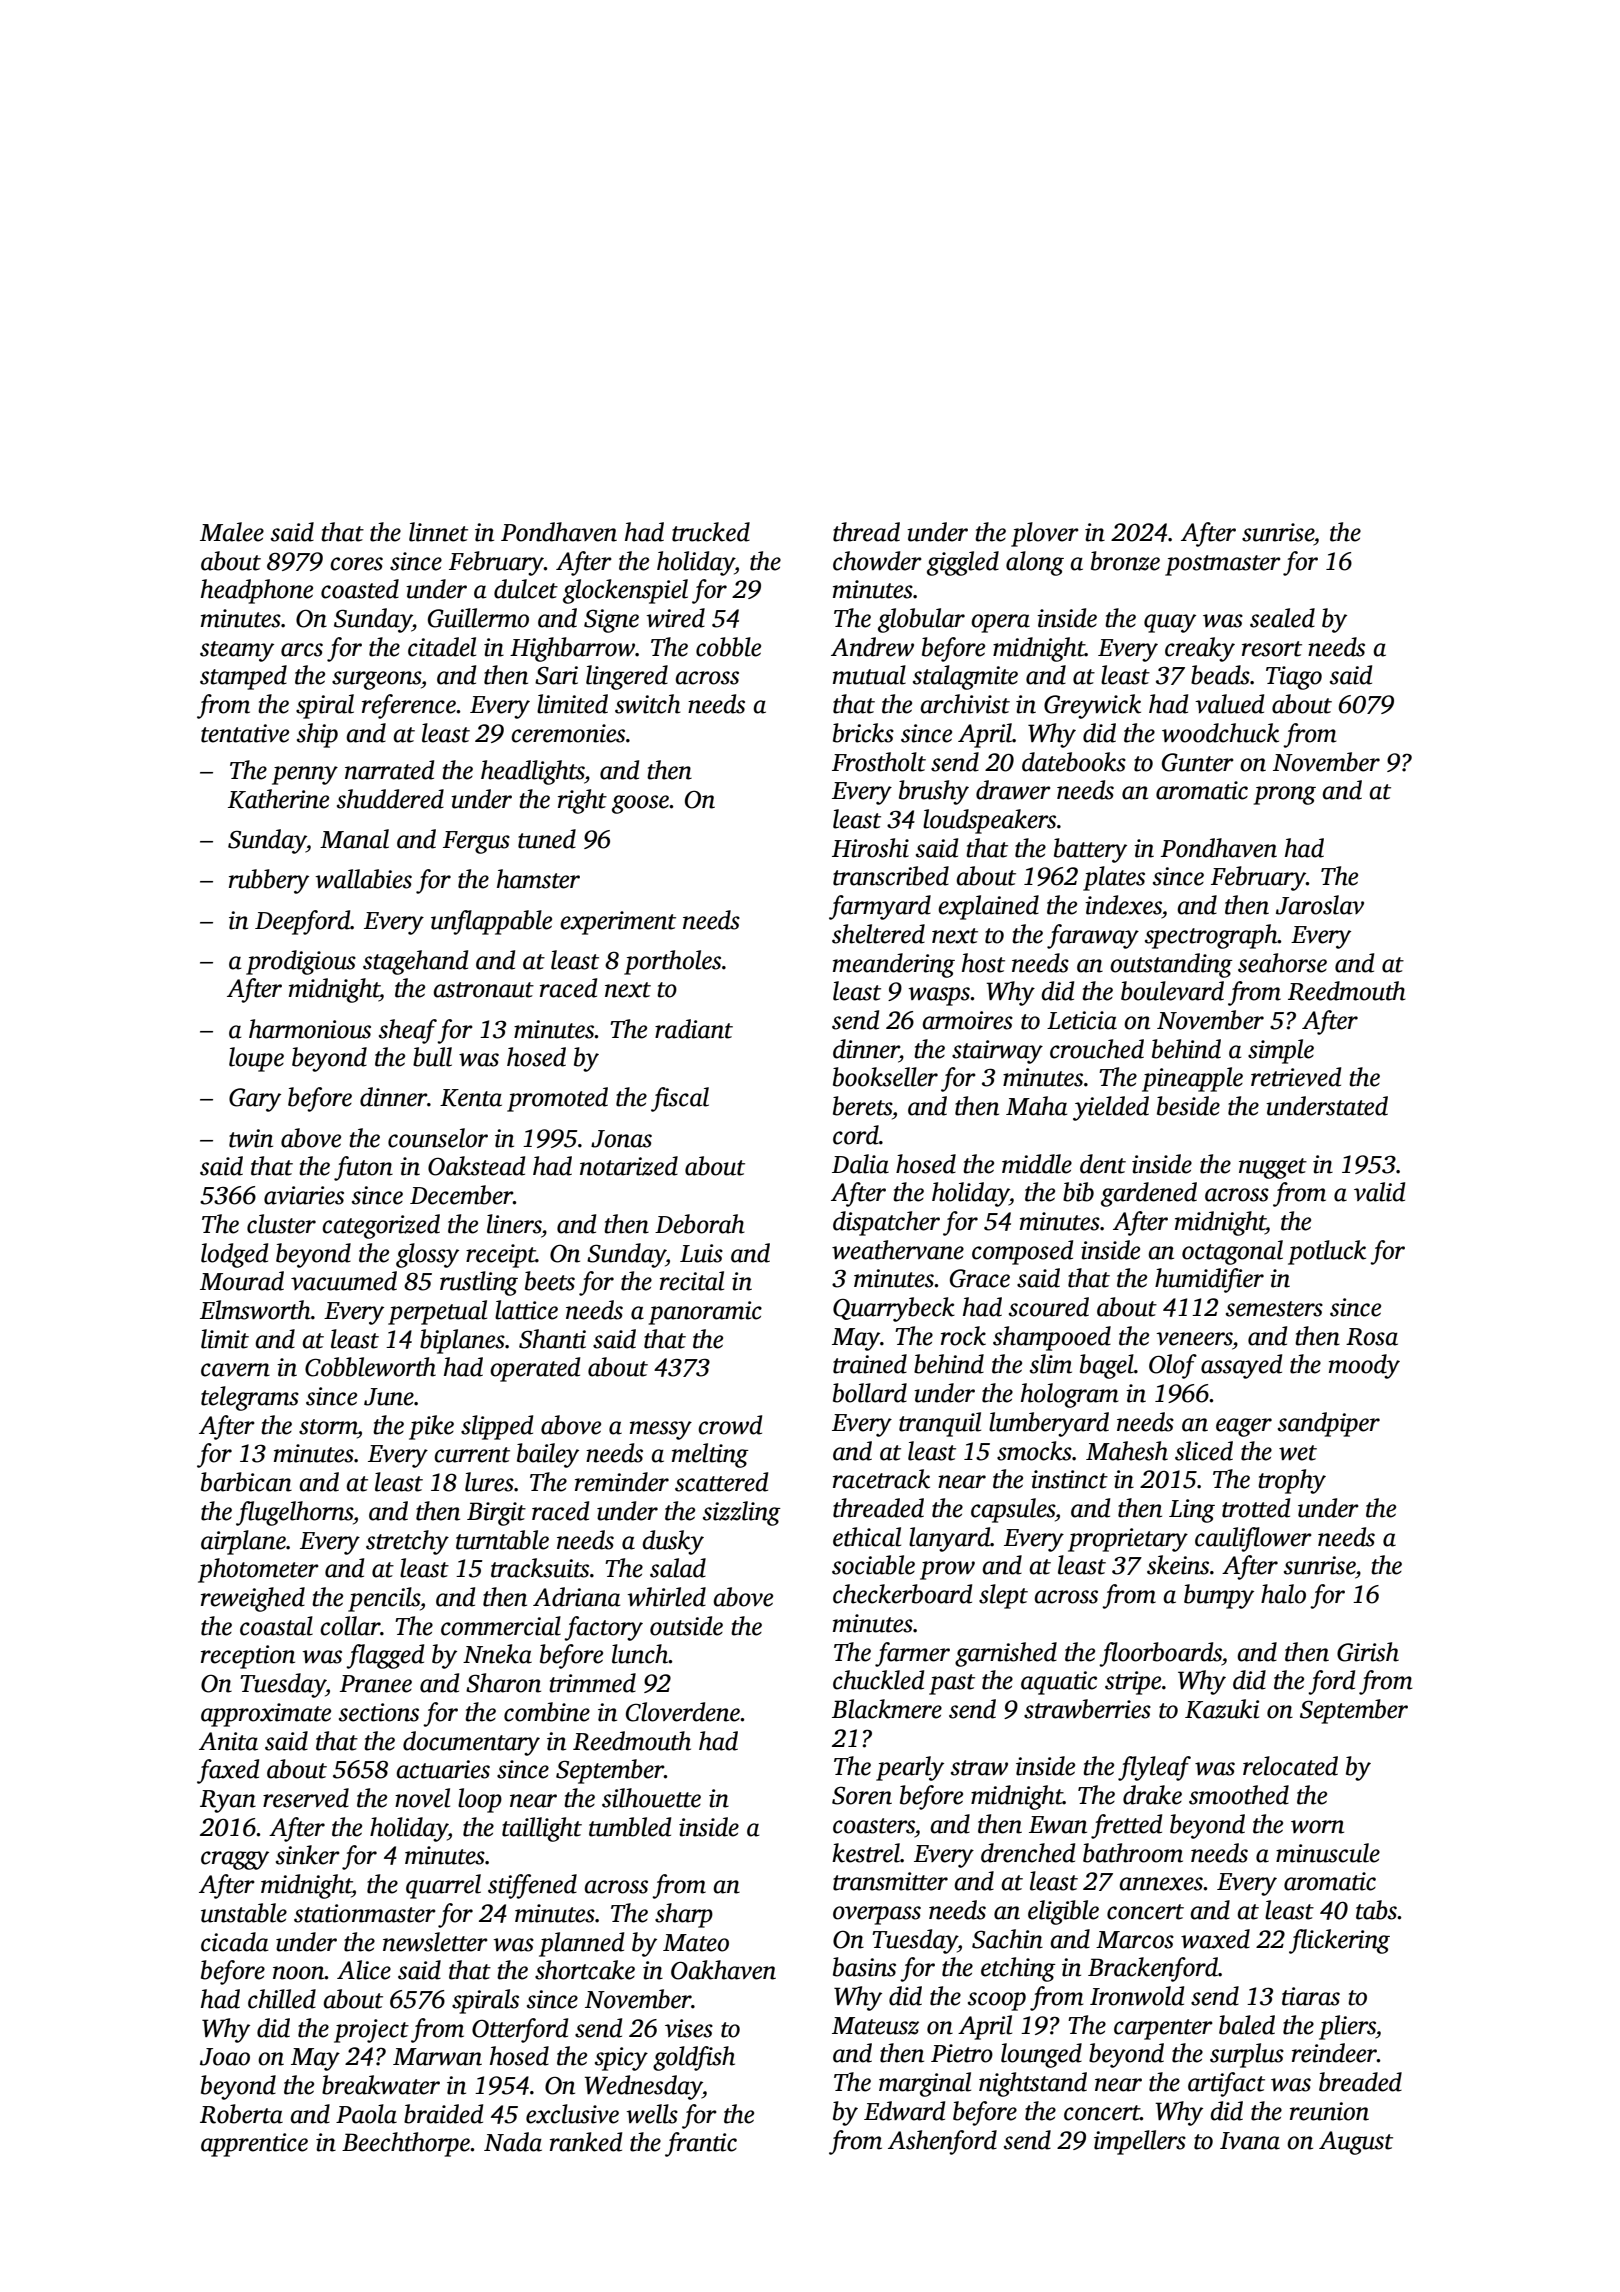  What do you see at coordinates (379, 1712) in the document?
I see `sections` at bounding box center [379, 1712].
